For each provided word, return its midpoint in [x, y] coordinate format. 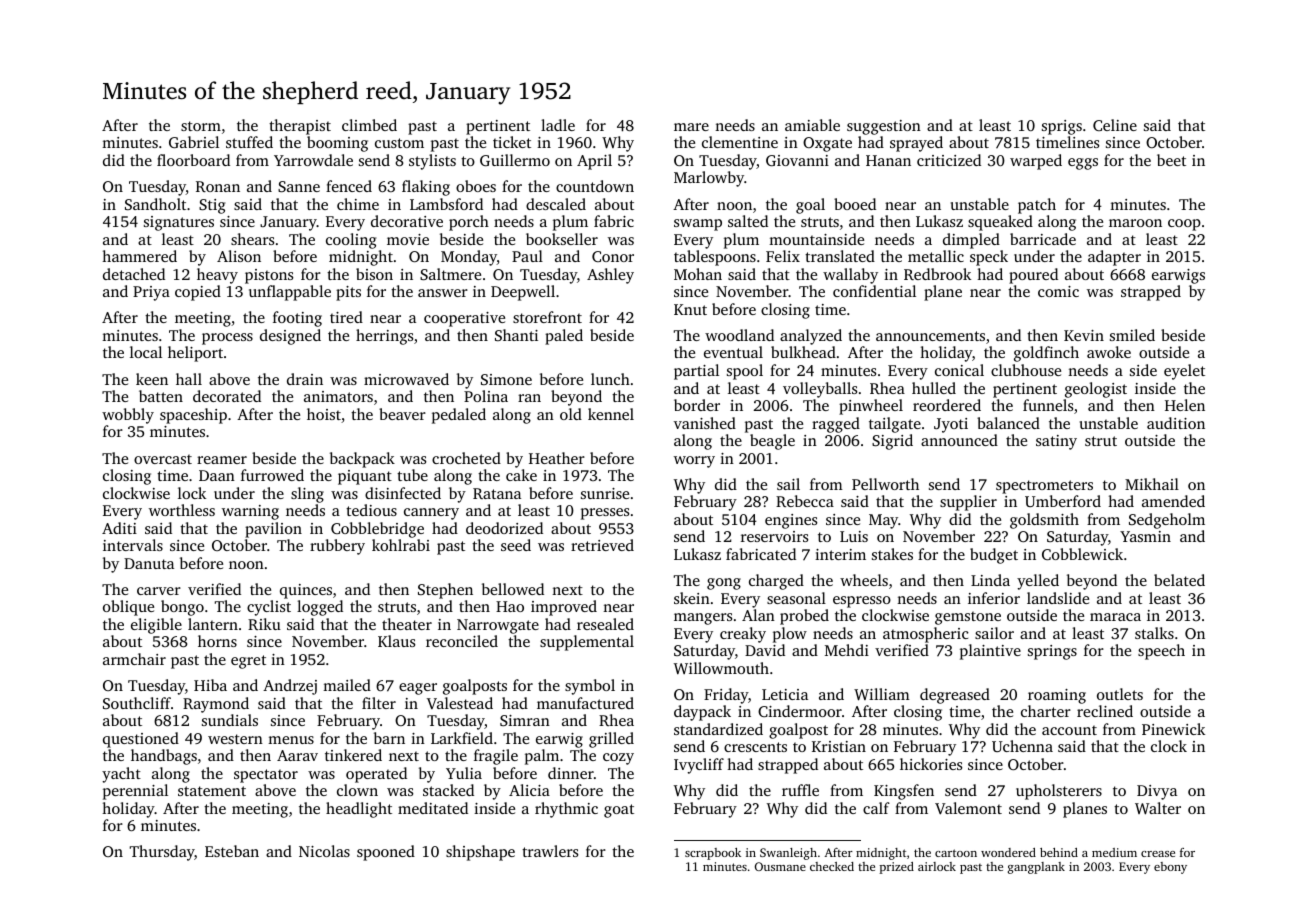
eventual [733, 352]
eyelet [1184, 372]
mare [691, 127]
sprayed [916, 144]
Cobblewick [1082, 554]
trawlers [550, 851]
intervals [133, 545]
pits [348, 293]
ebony [1170, 868]
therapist [300, 127]
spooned [386, 853]
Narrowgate [498, 626]
